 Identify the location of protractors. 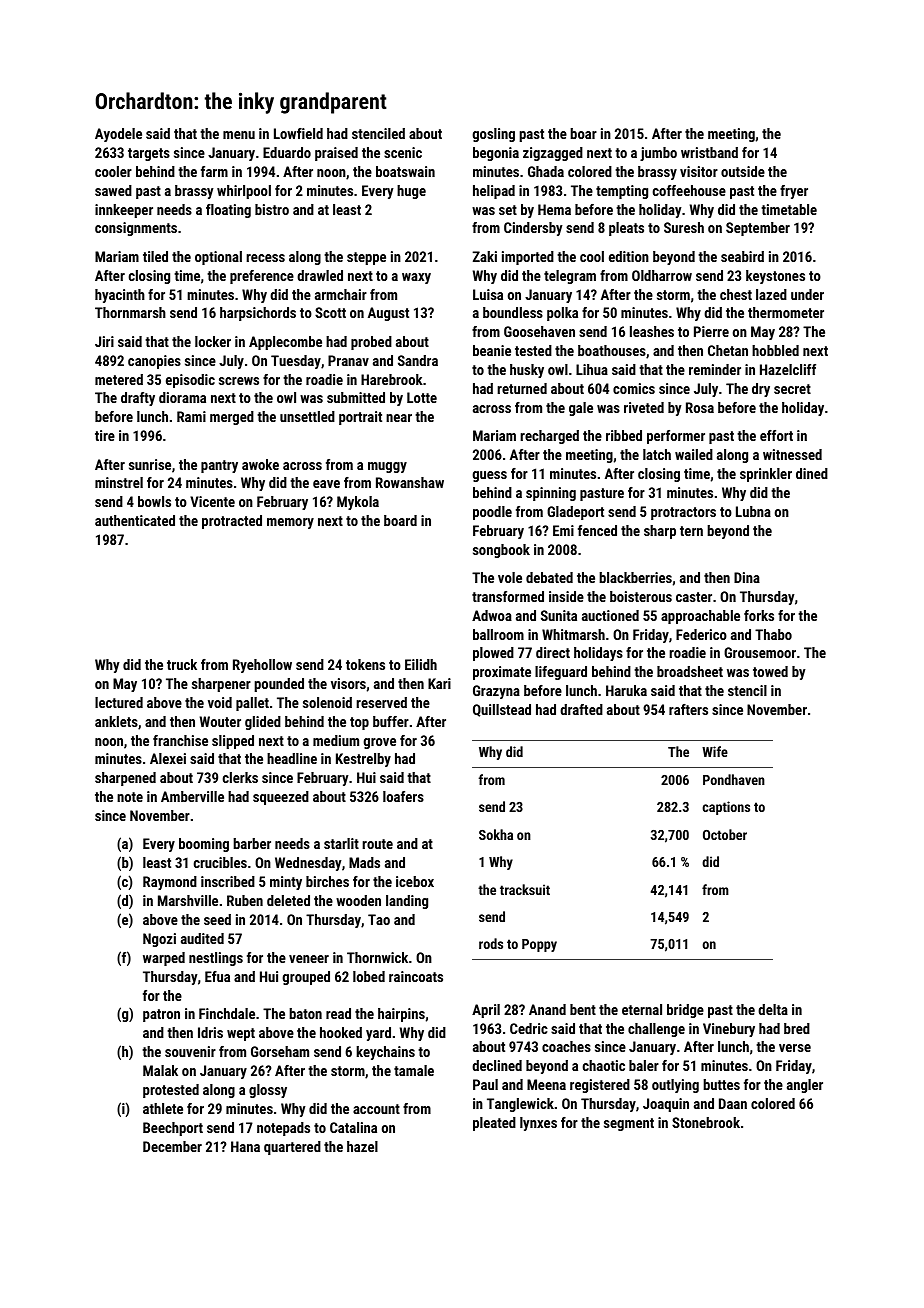
(683, 513).
